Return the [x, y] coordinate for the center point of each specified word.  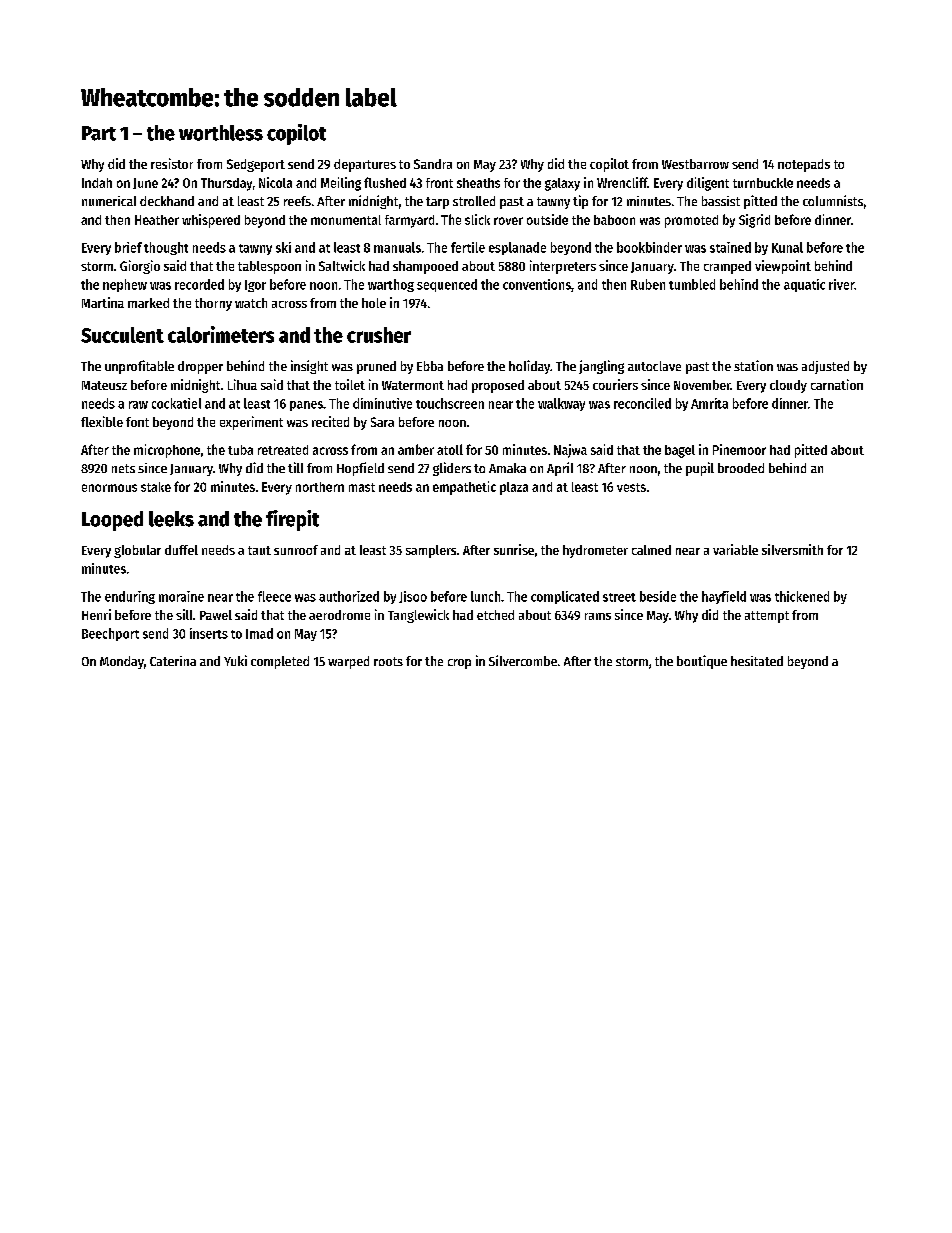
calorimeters [221, 334]
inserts [209, 633]
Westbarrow [695, 164]
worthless [221, 133]
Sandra [433, 164]
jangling [601, 367]
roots [388, 661]
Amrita [709, 403]
